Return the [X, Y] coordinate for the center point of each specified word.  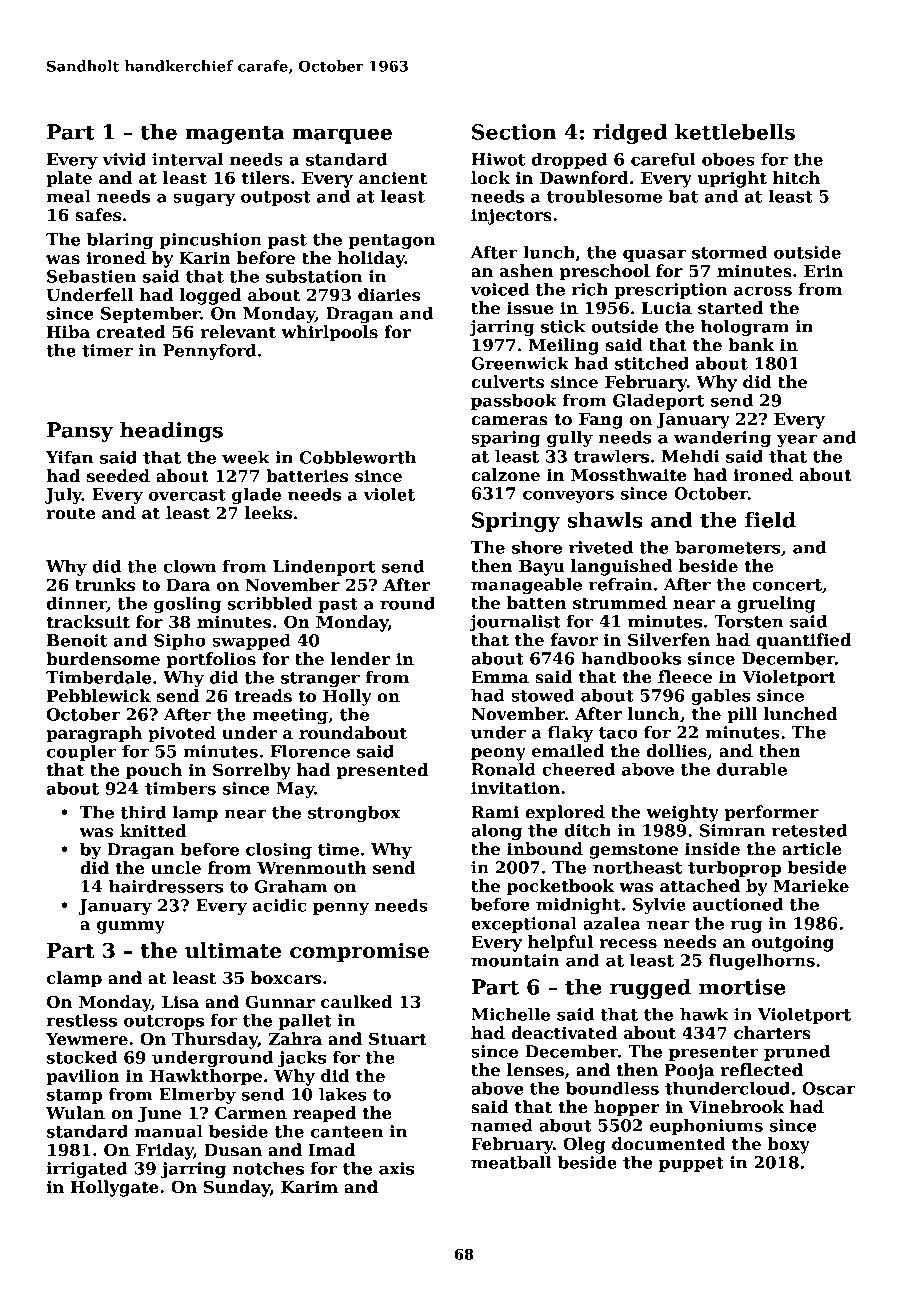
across [763, 291]
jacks [302, 1059]
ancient [393, 178]
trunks [105, 585]
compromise [359, 952]
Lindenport [324, 568]
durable [752, 769]
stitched [652, 363]
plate [69, 179]
